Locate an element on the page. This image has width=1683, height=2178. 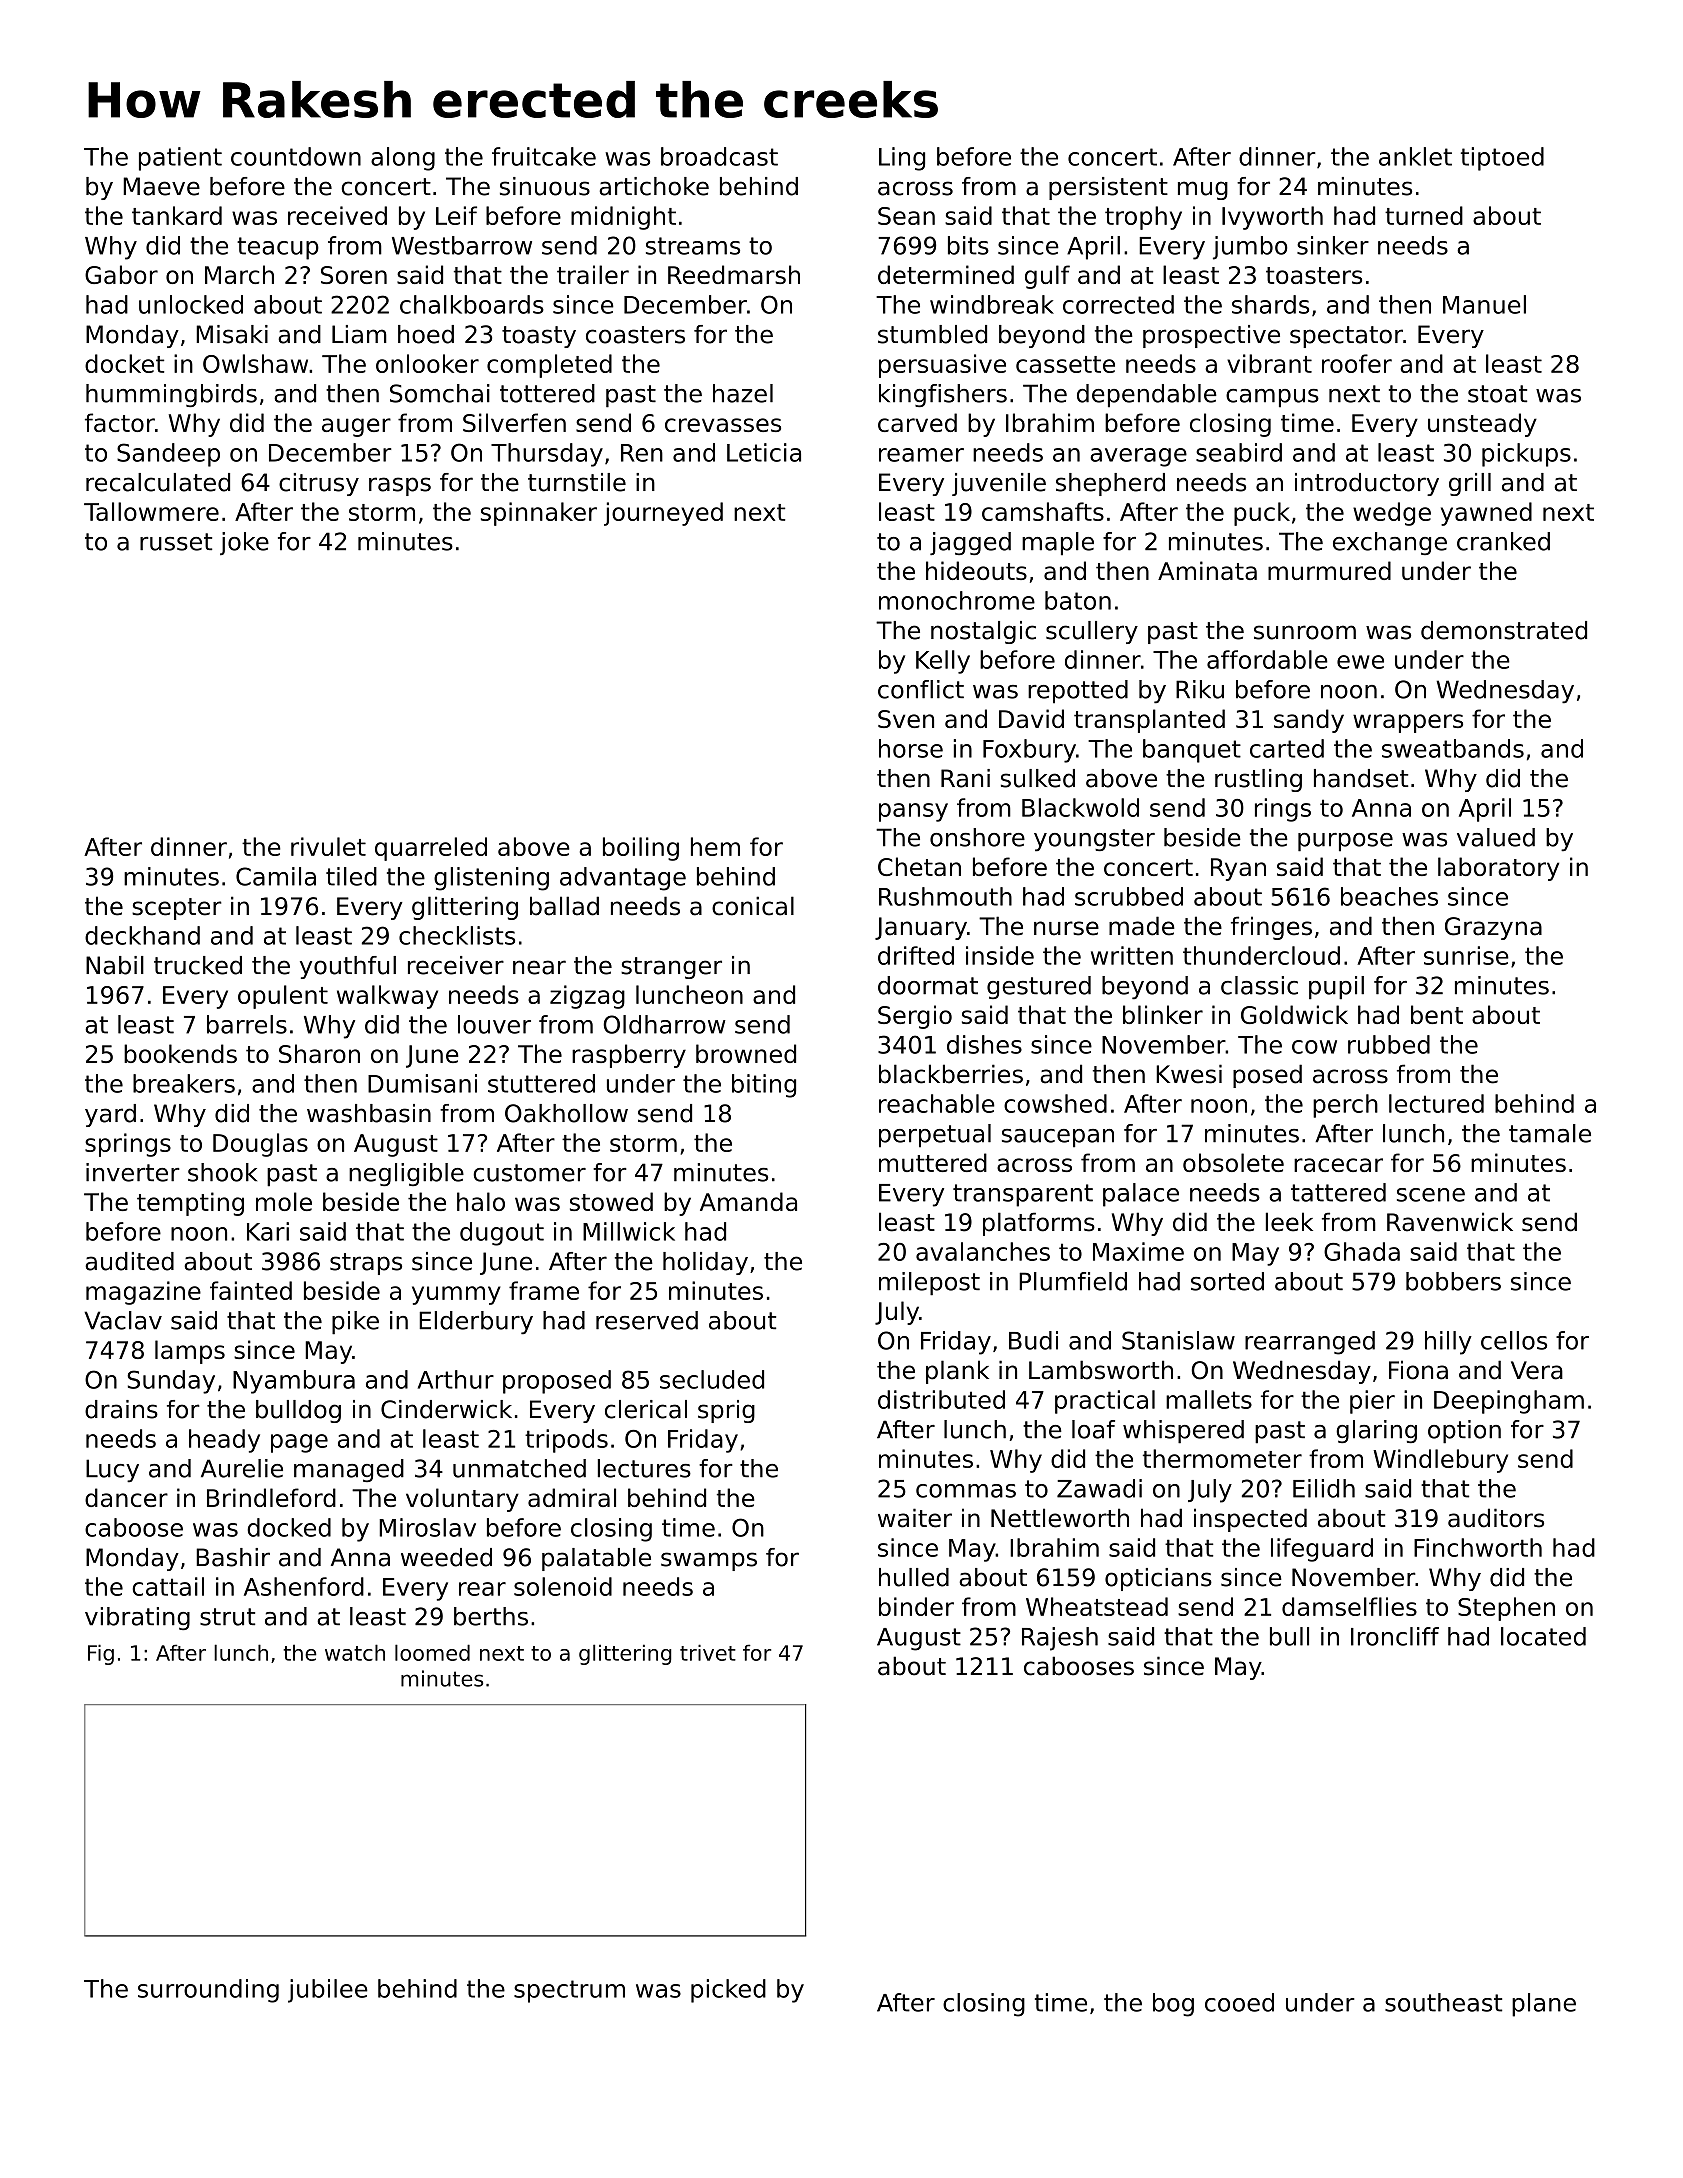
trivet is located at coordinates (708, 1652).
